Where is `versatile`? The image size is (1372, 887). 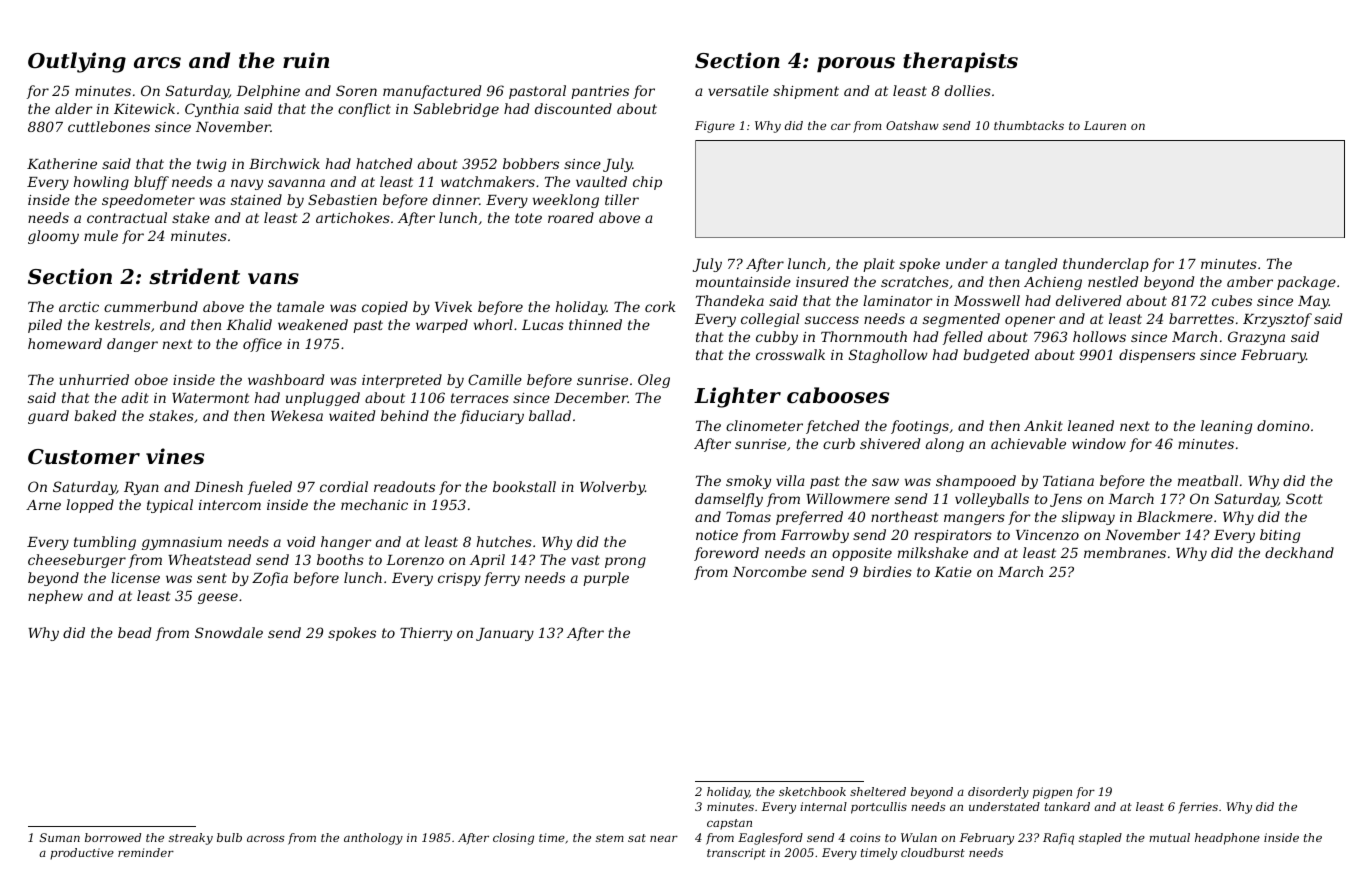 versatile is located at coordinates (738, 90).
